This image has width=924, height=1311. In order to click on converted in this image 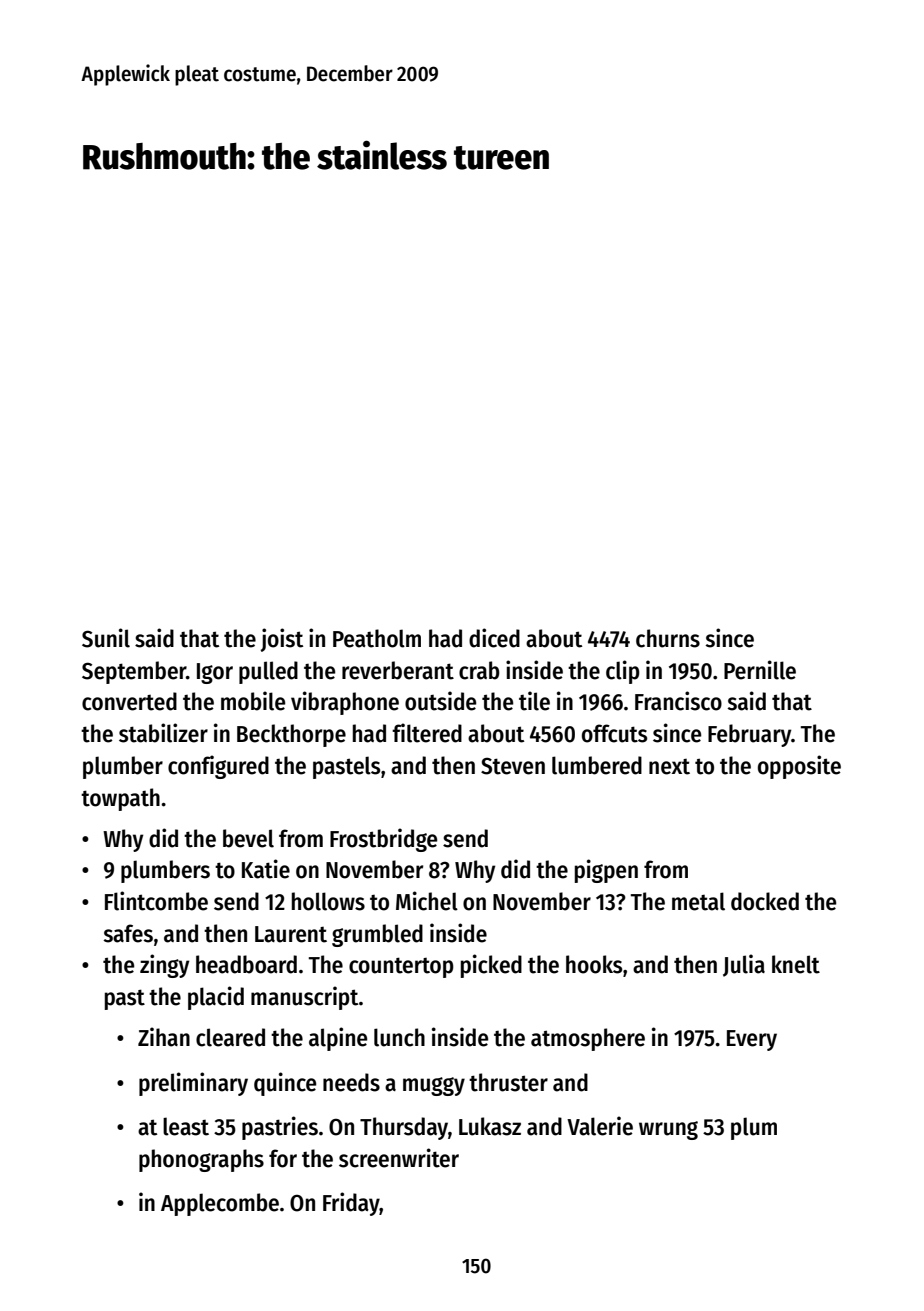, I will do `click(129, 701)`.
